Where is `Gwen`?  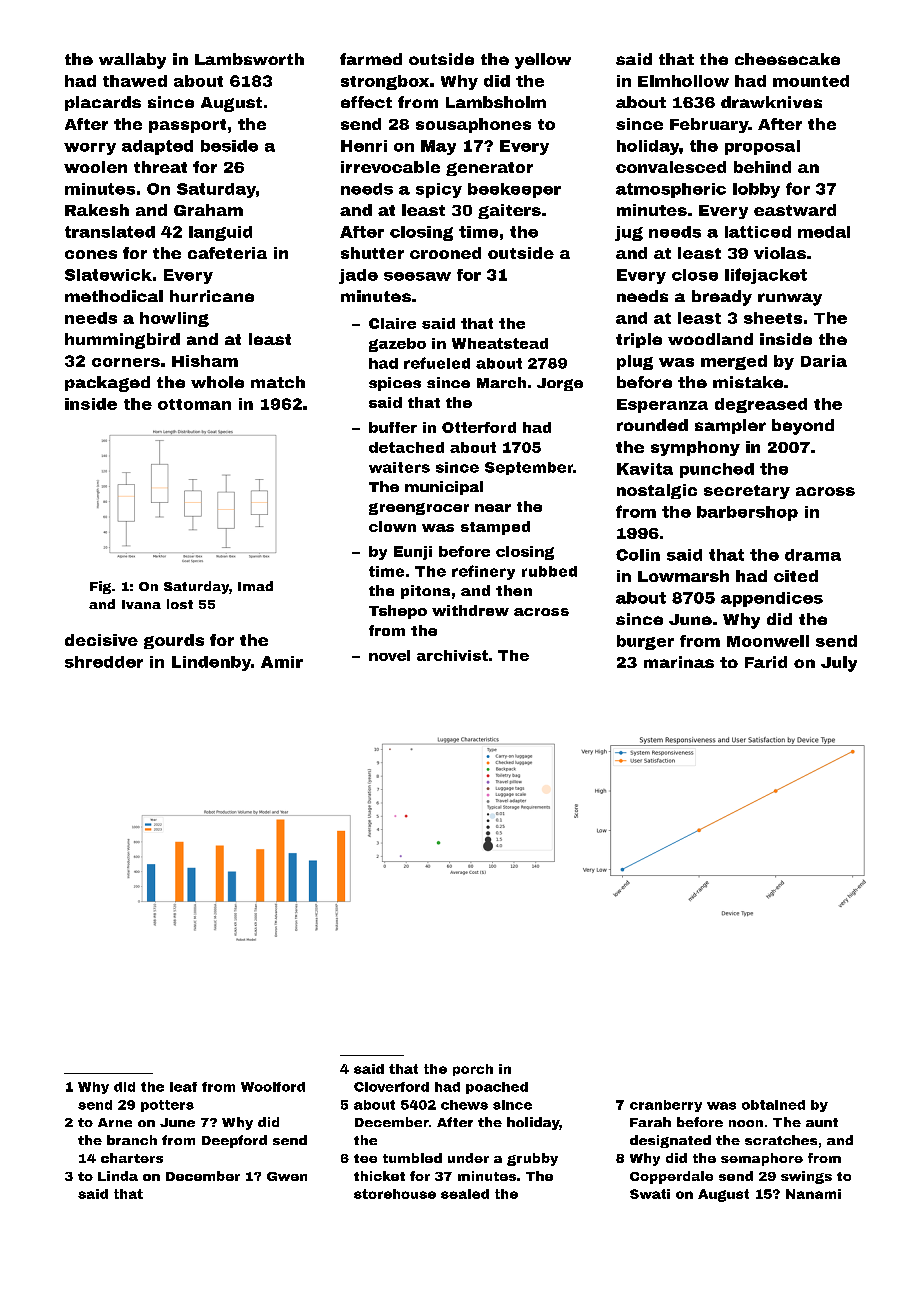 Gwen is located at coordinates (287, 1176).
